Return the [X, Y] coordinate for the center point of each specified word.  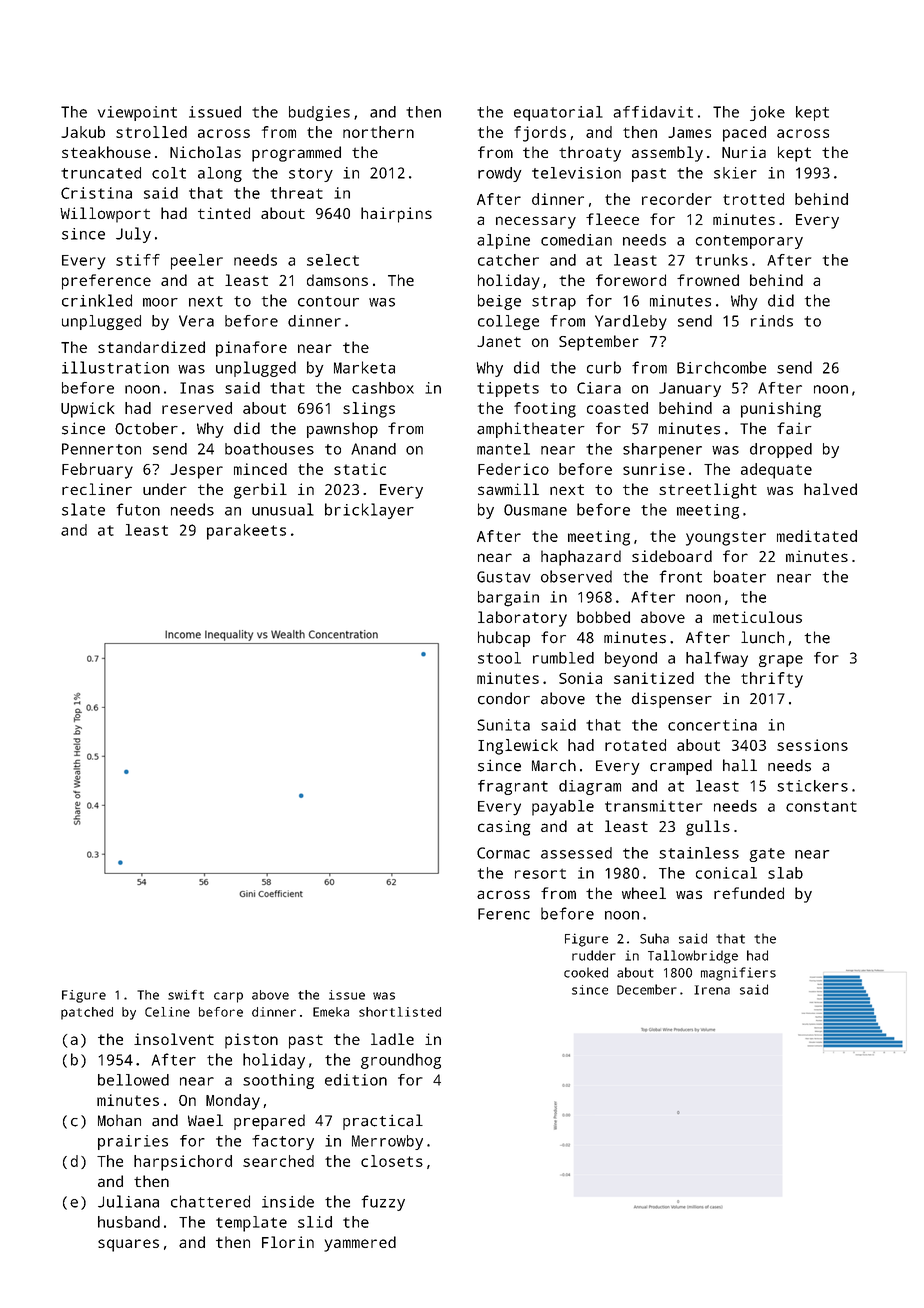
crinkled [97, 300]
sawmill [508, 489]
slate [83, 509]
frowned [708, 280]
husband [129, 1222]
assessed [576, 853]
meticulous [757, 617]
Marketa [364, 367]
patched [87, 1013]
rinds [772, 321]
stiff [138, 260]
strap [554, 303]
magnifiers [738, 974]
